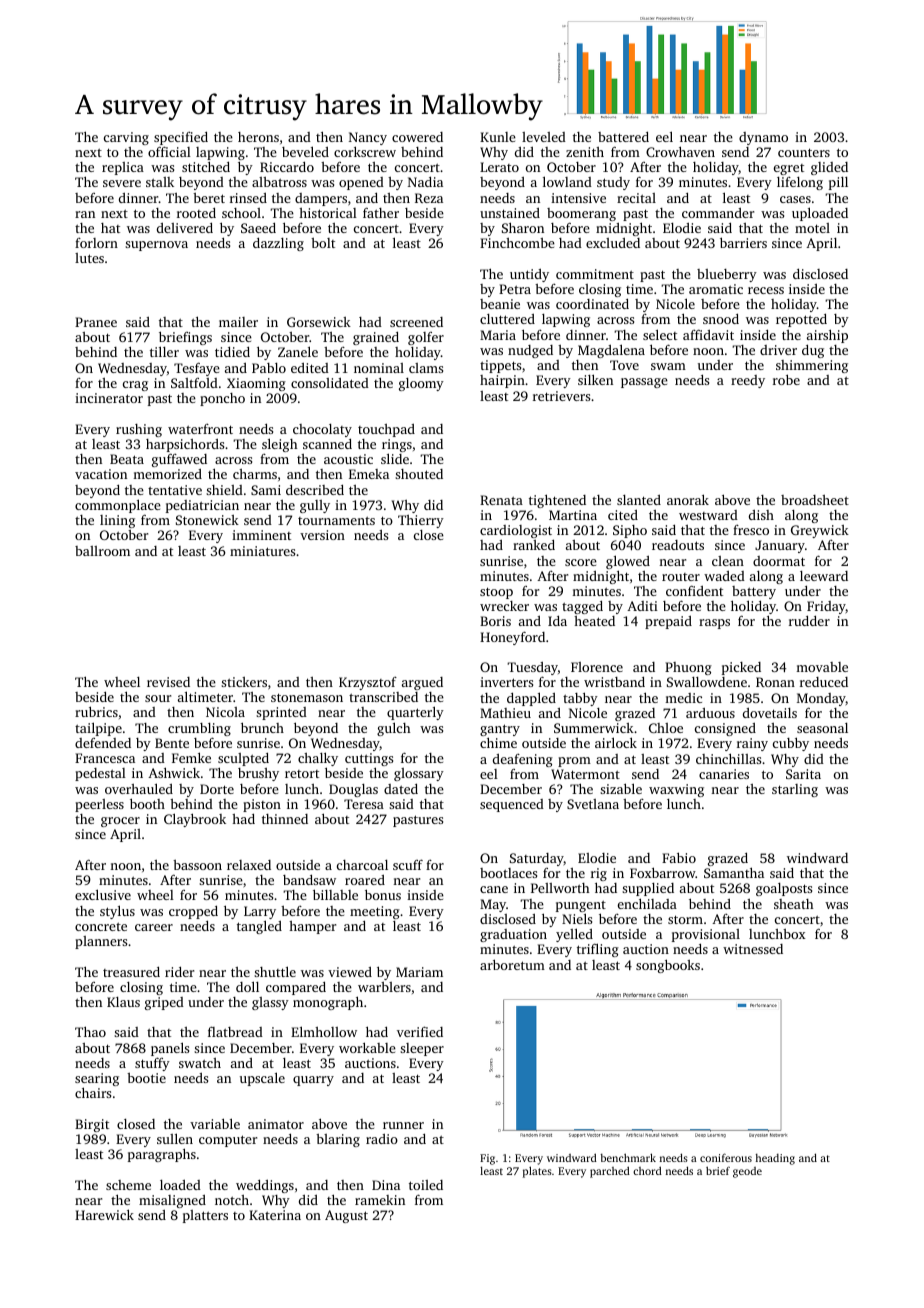 The height and width of the document is (1308, 924). I want to click on motel, so click(812, 228).
